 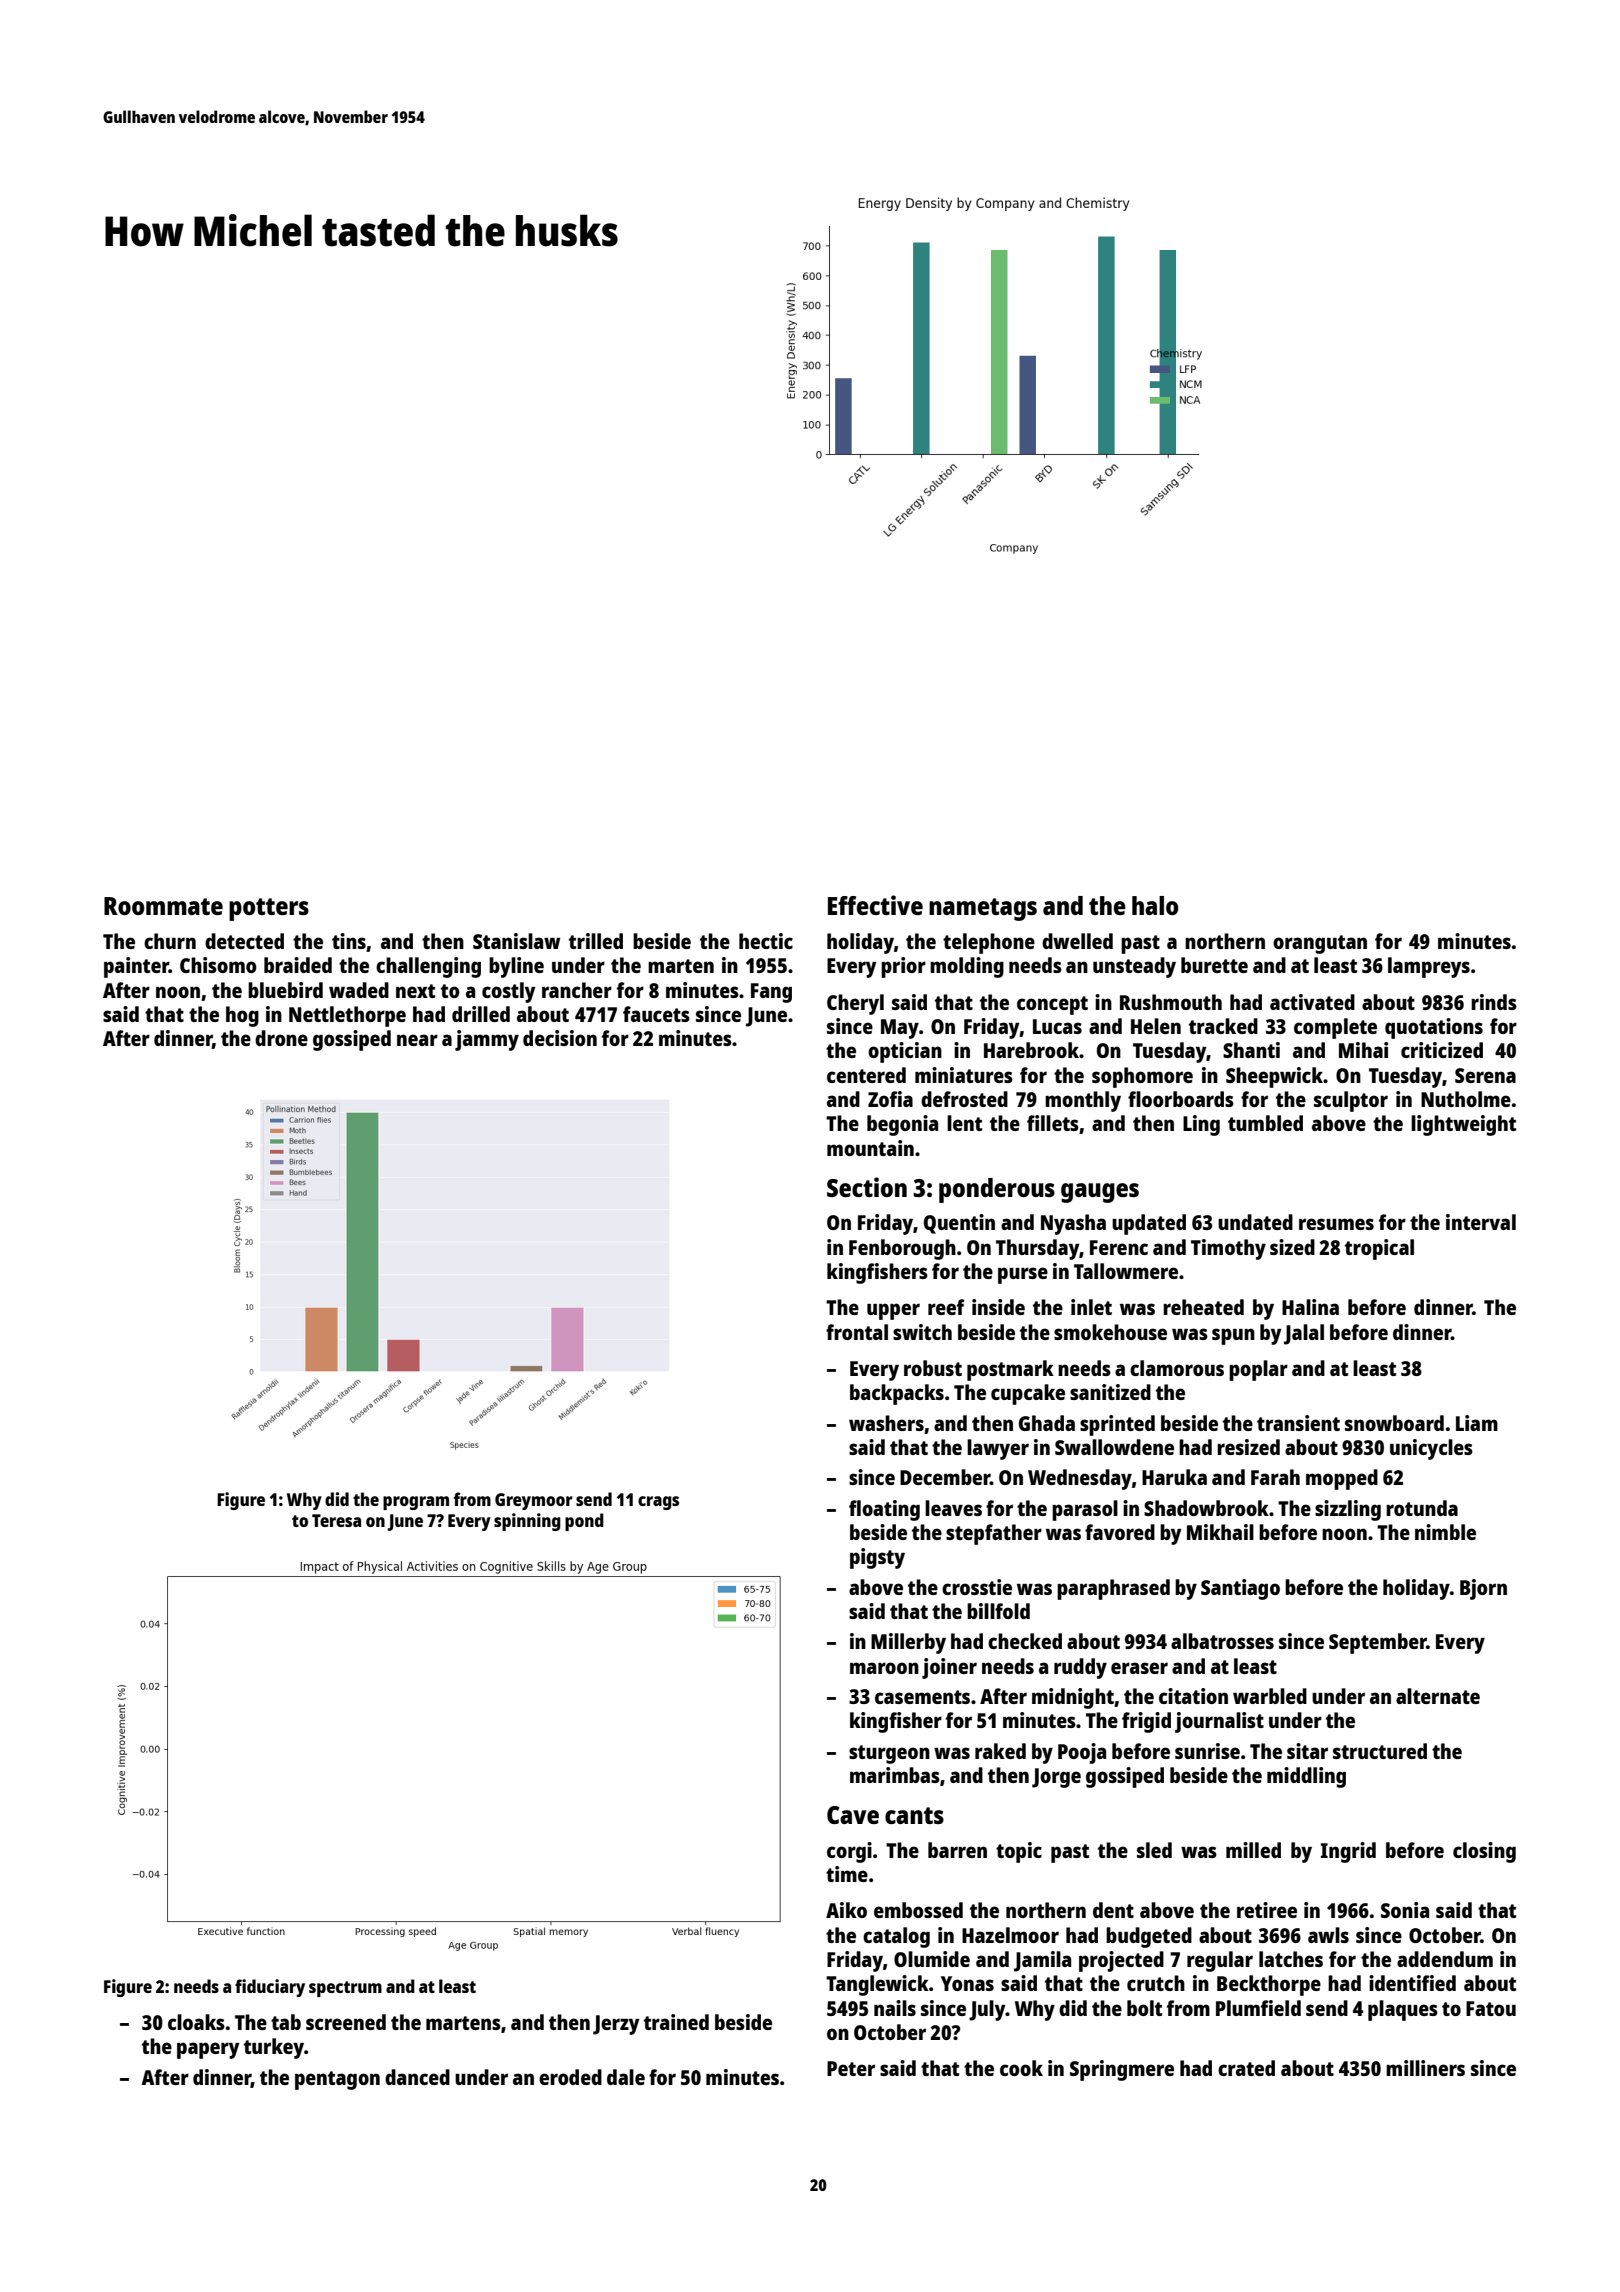 I want to click on spectrum, so click(x=345, y=1989).
